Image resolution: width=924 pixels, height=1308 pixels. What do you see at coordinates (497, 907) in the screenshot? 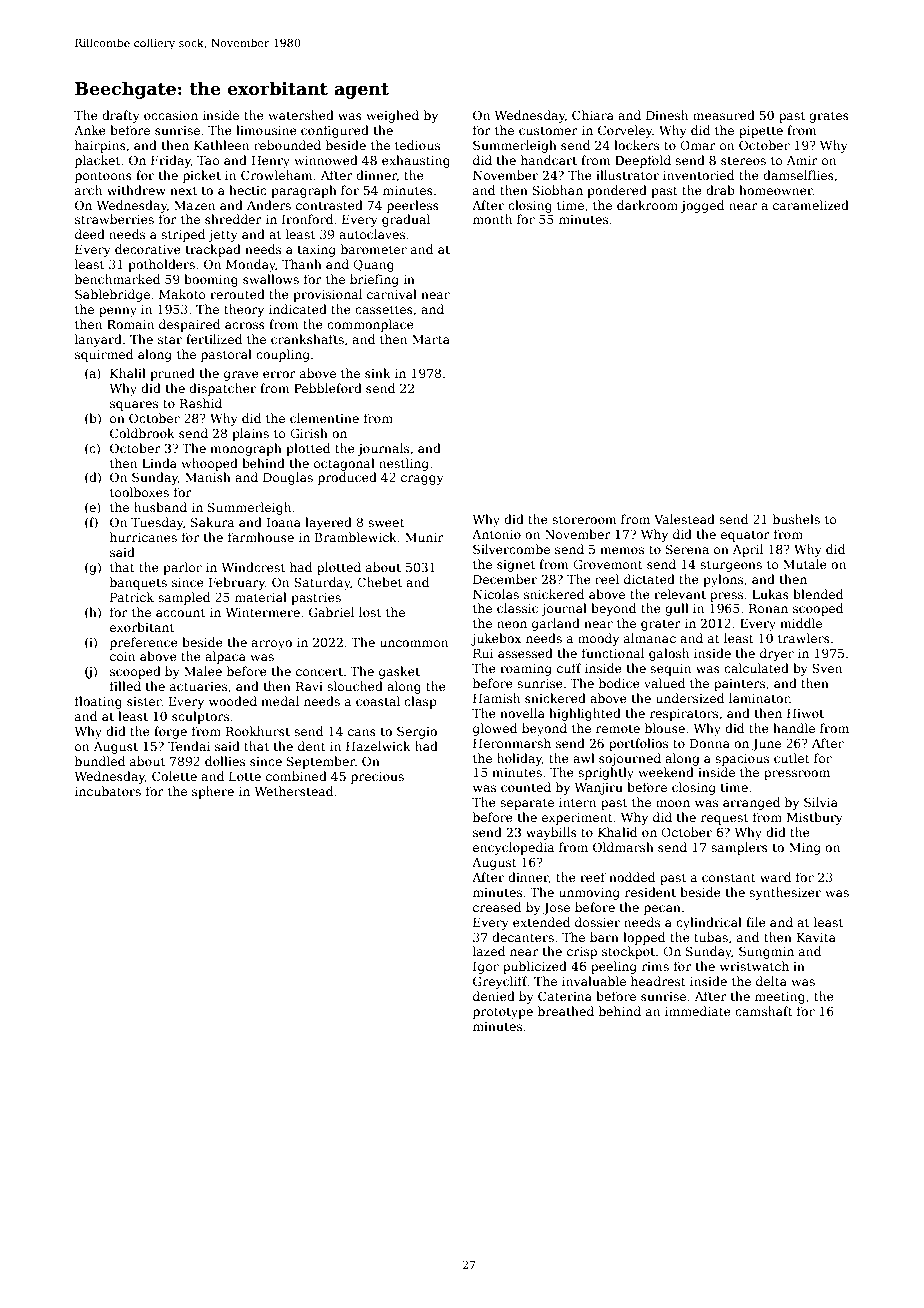
I see `creased` at bounding box center [497, 907].
